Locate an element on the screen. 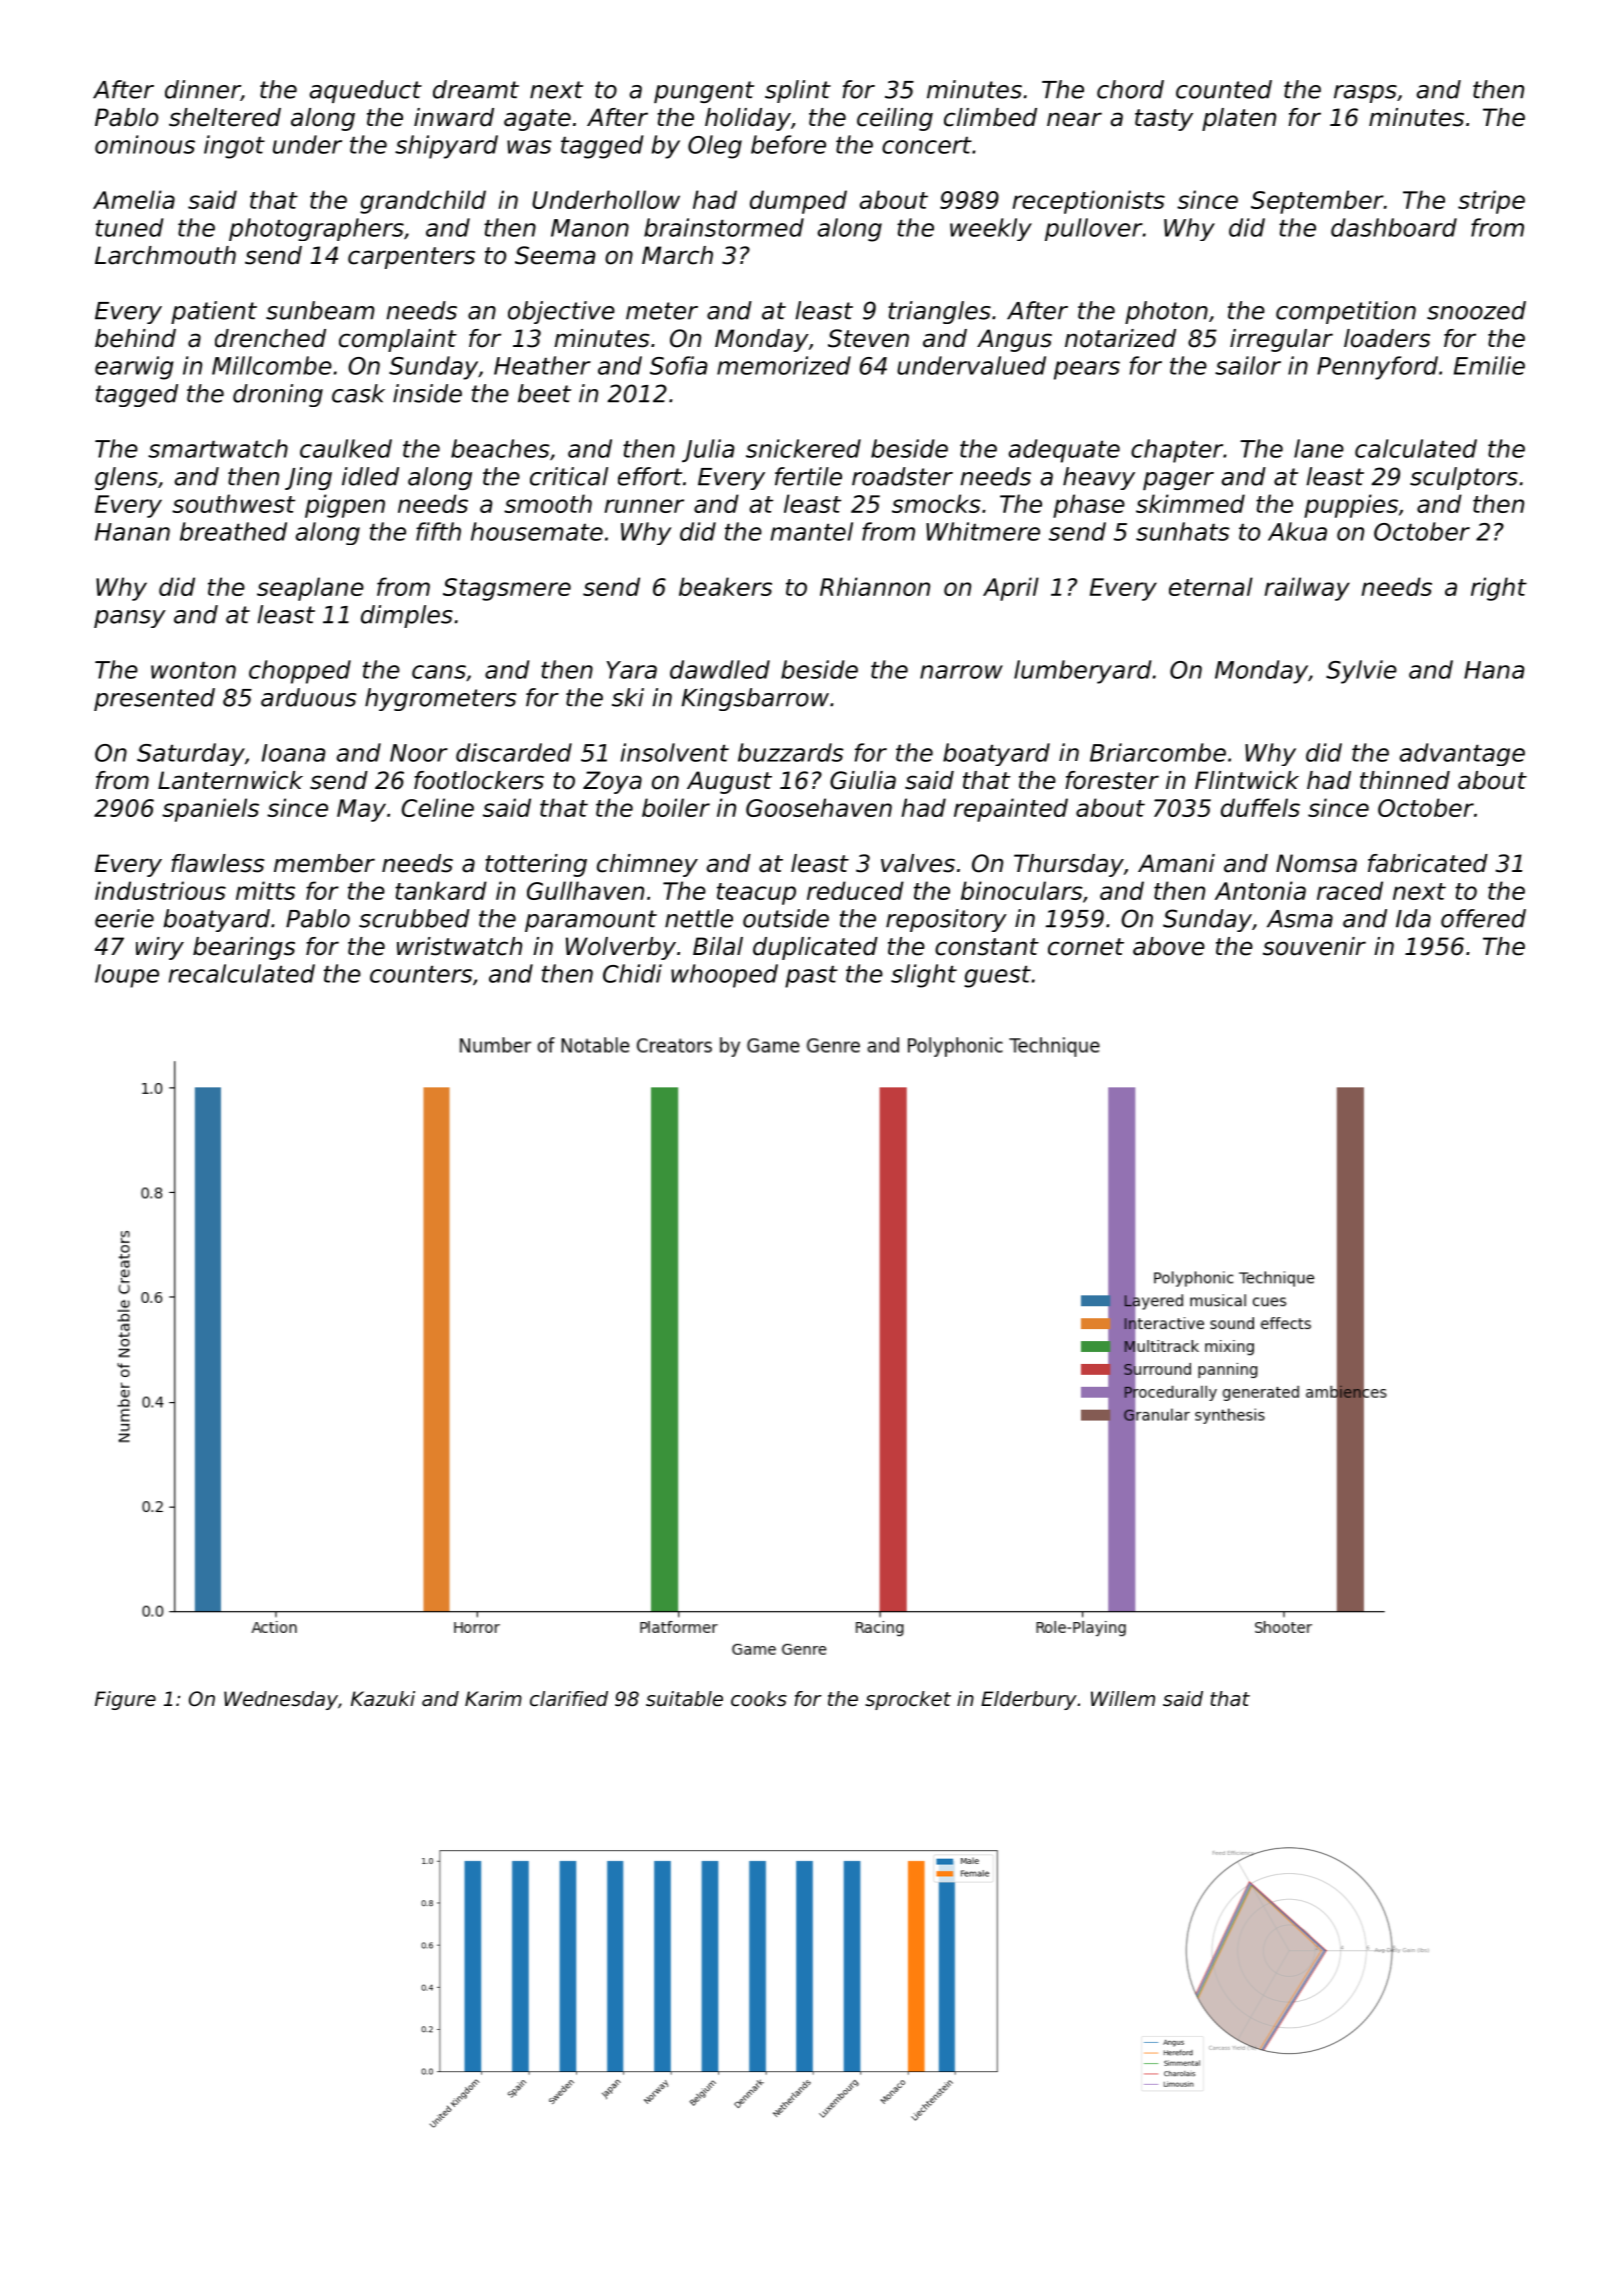  bearings is located at coordinates (244, 948).
